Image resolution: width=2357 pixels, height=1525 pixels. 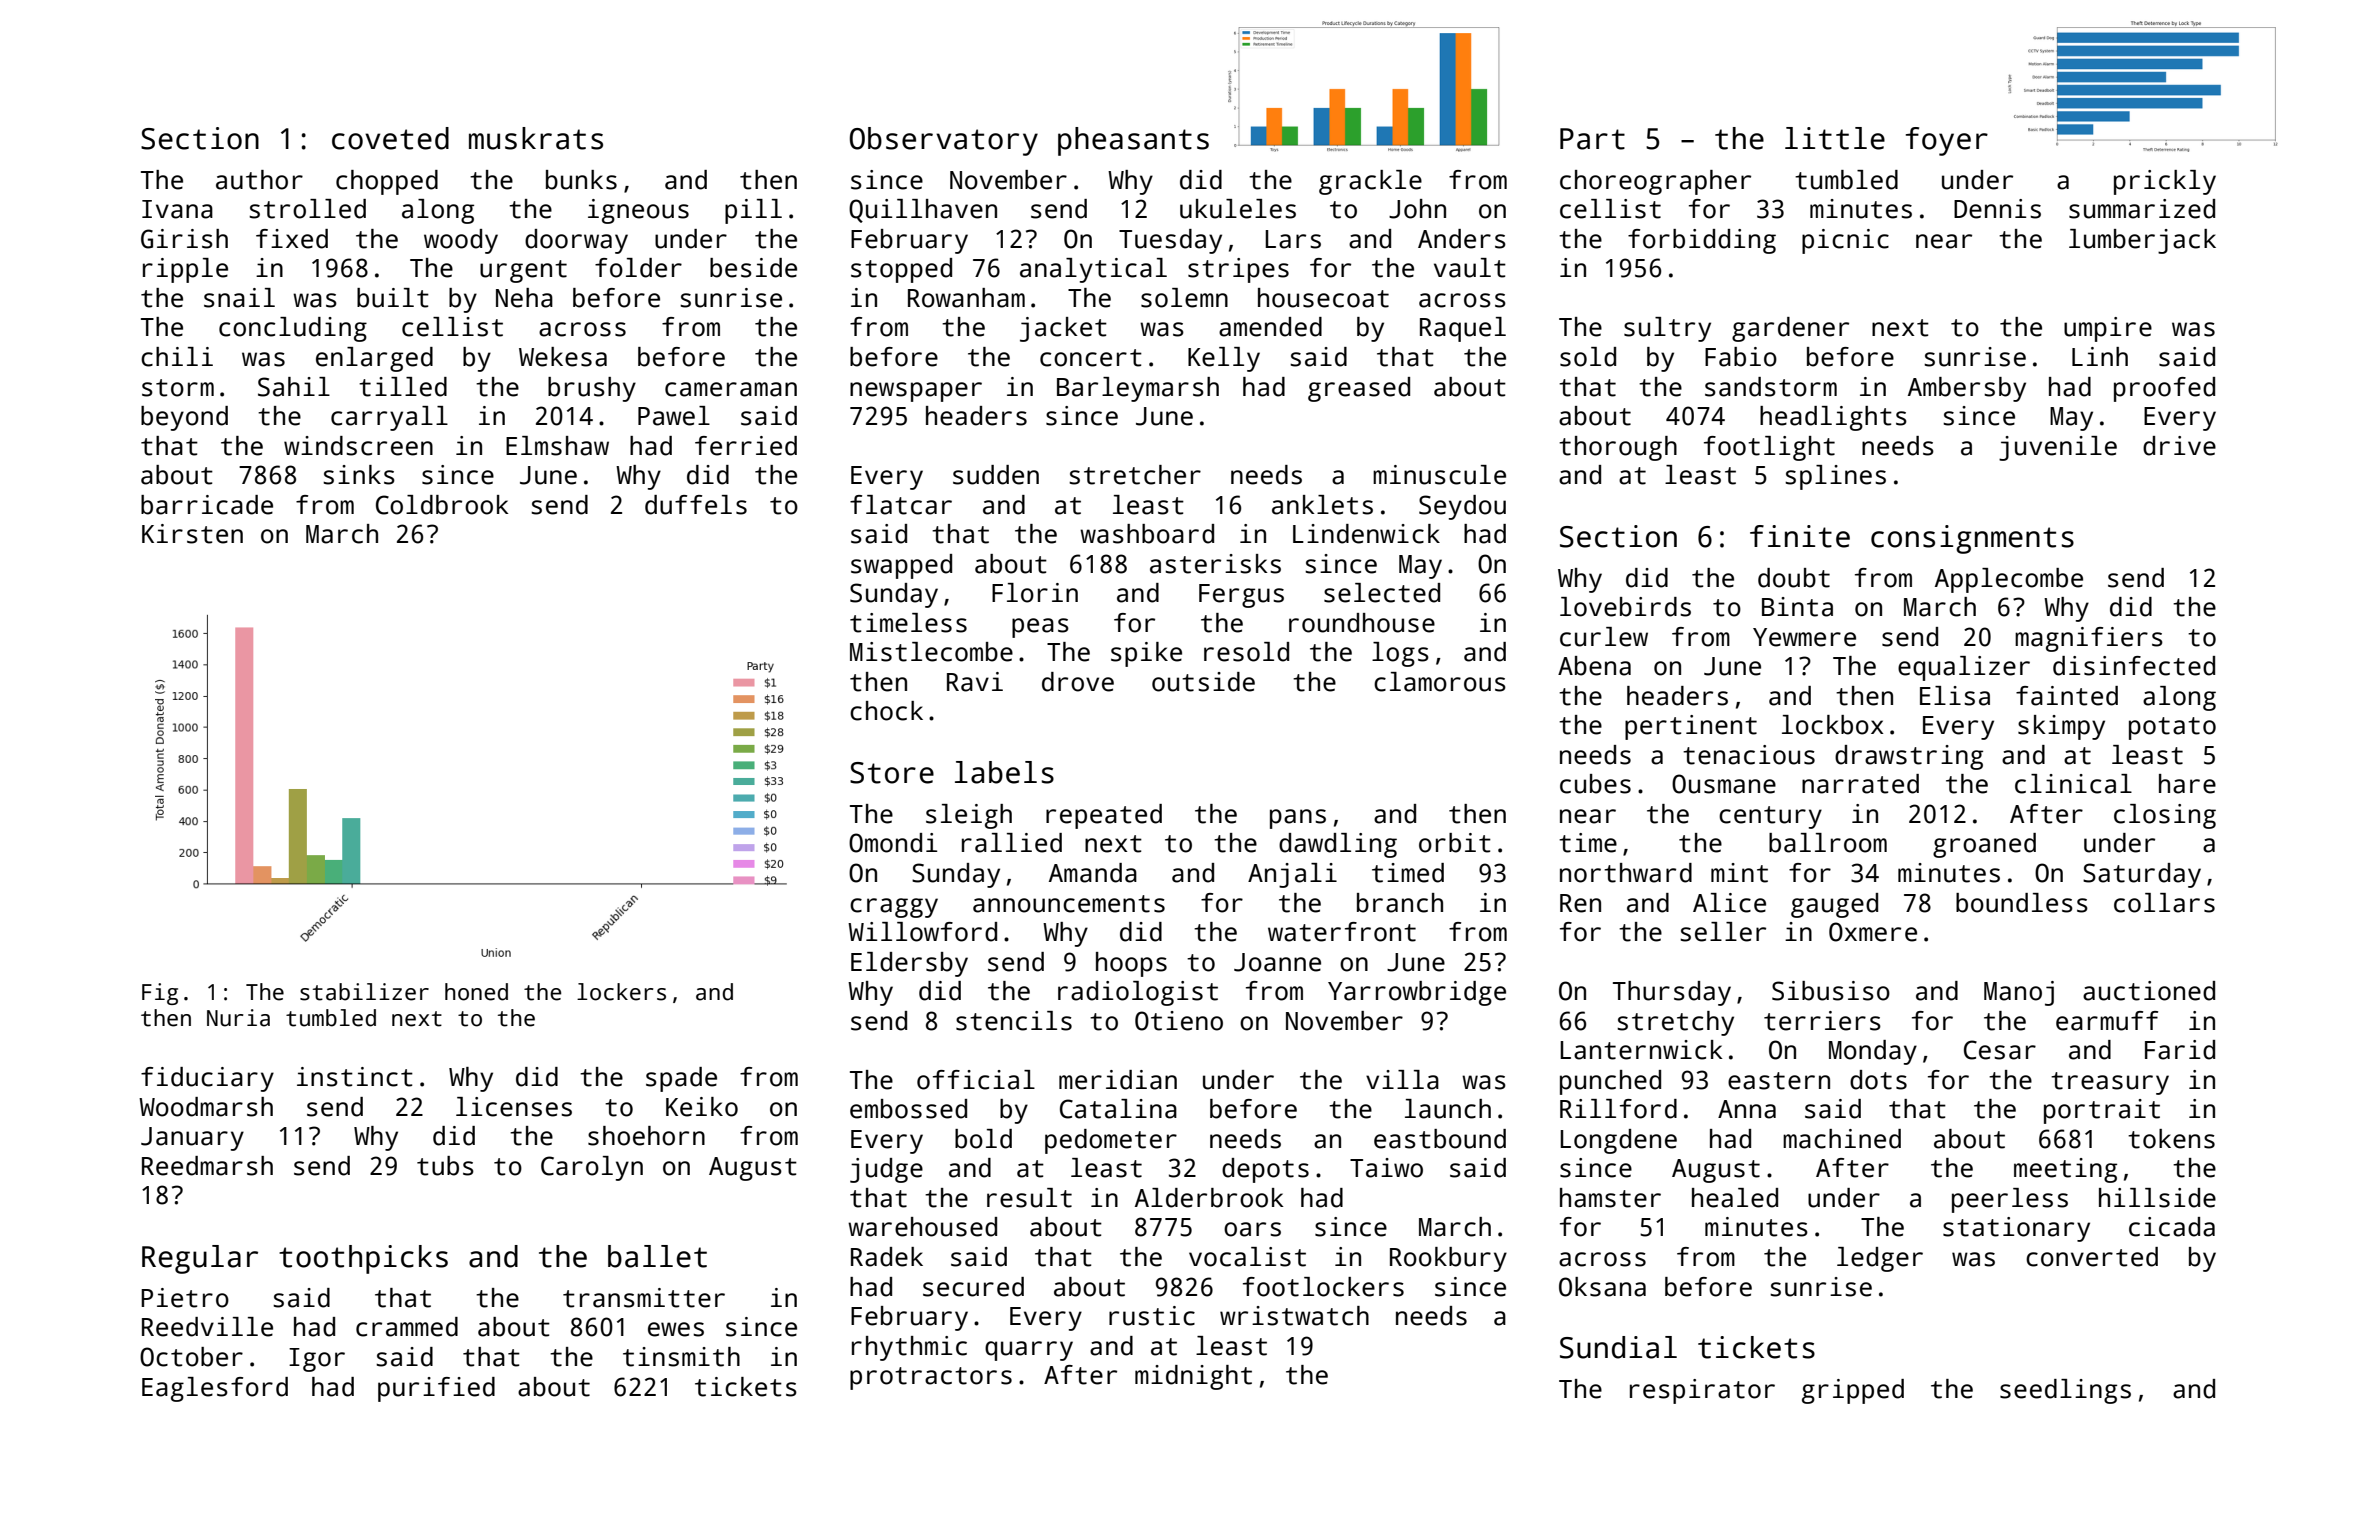 What do you see at coordinates (1359, 389) in the screenshot?
I see `greased` at bounding box center [1359, 389].
